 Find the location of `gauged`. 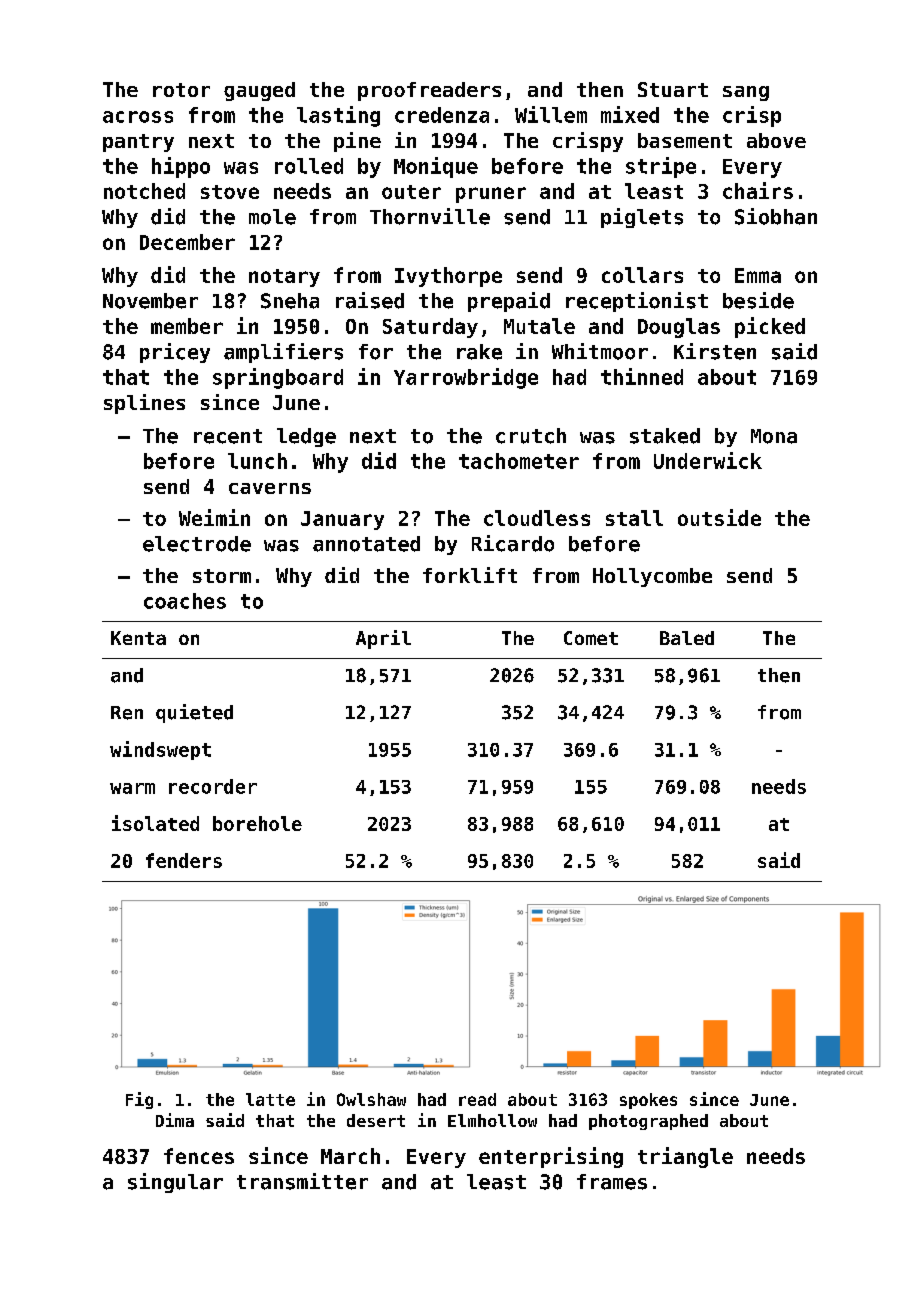

gauged is located at coordinates (259, 91).
